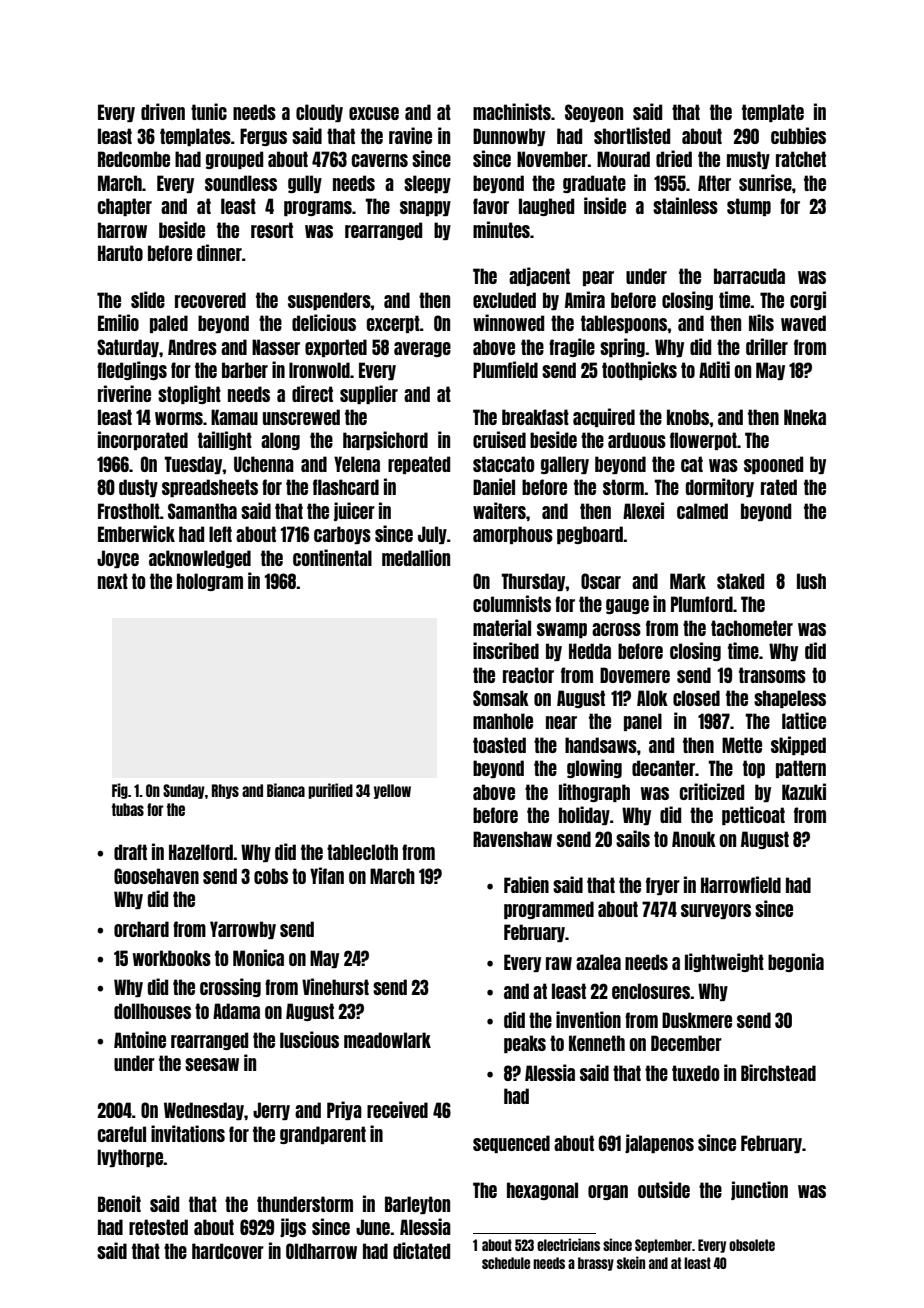  Describe the element at coordinates (796, 962) in the screenshot. I see `begonia` at that location.
